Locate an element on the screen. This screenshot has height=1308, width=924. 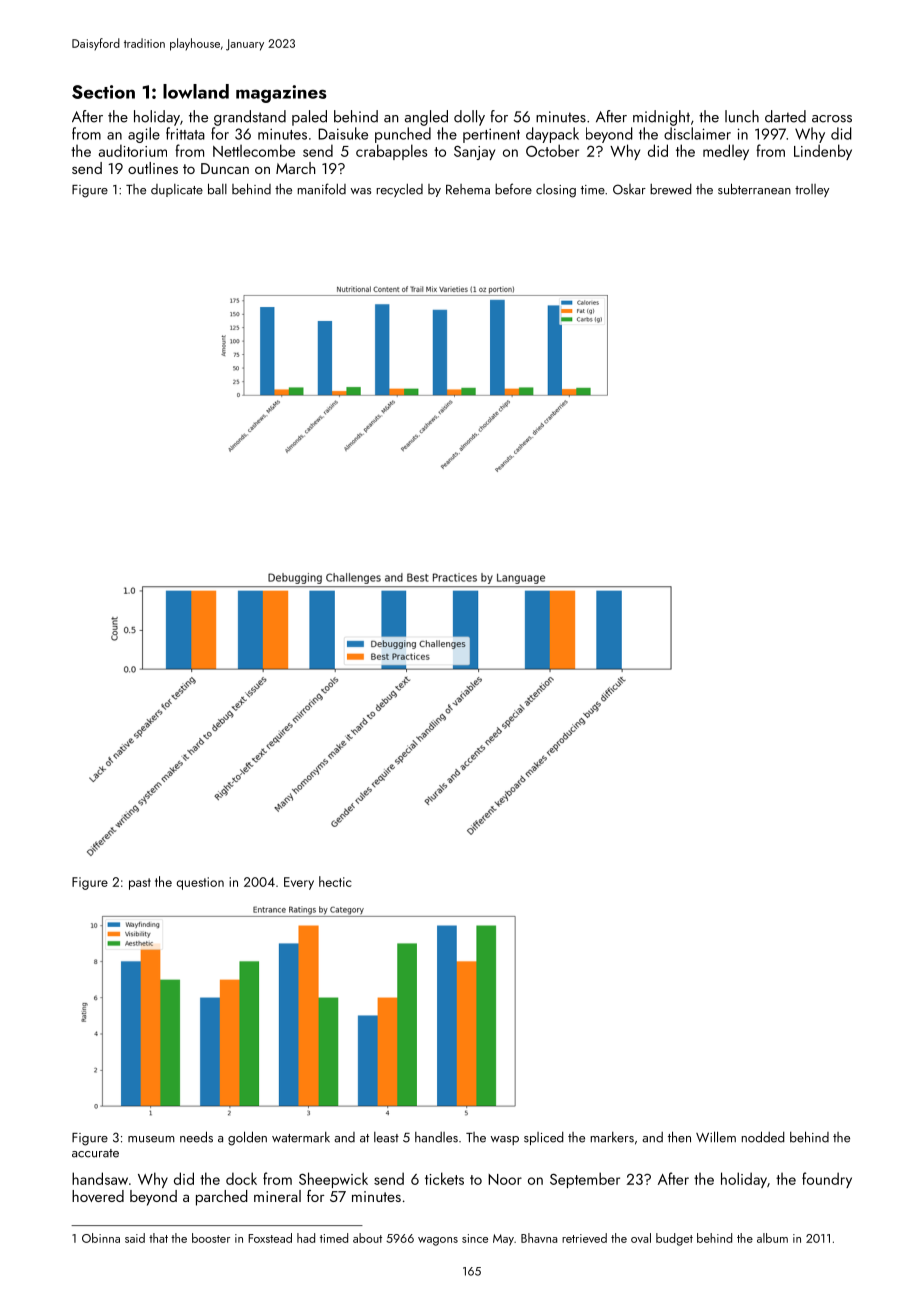
lowland is located at coordinates (196, 91).
